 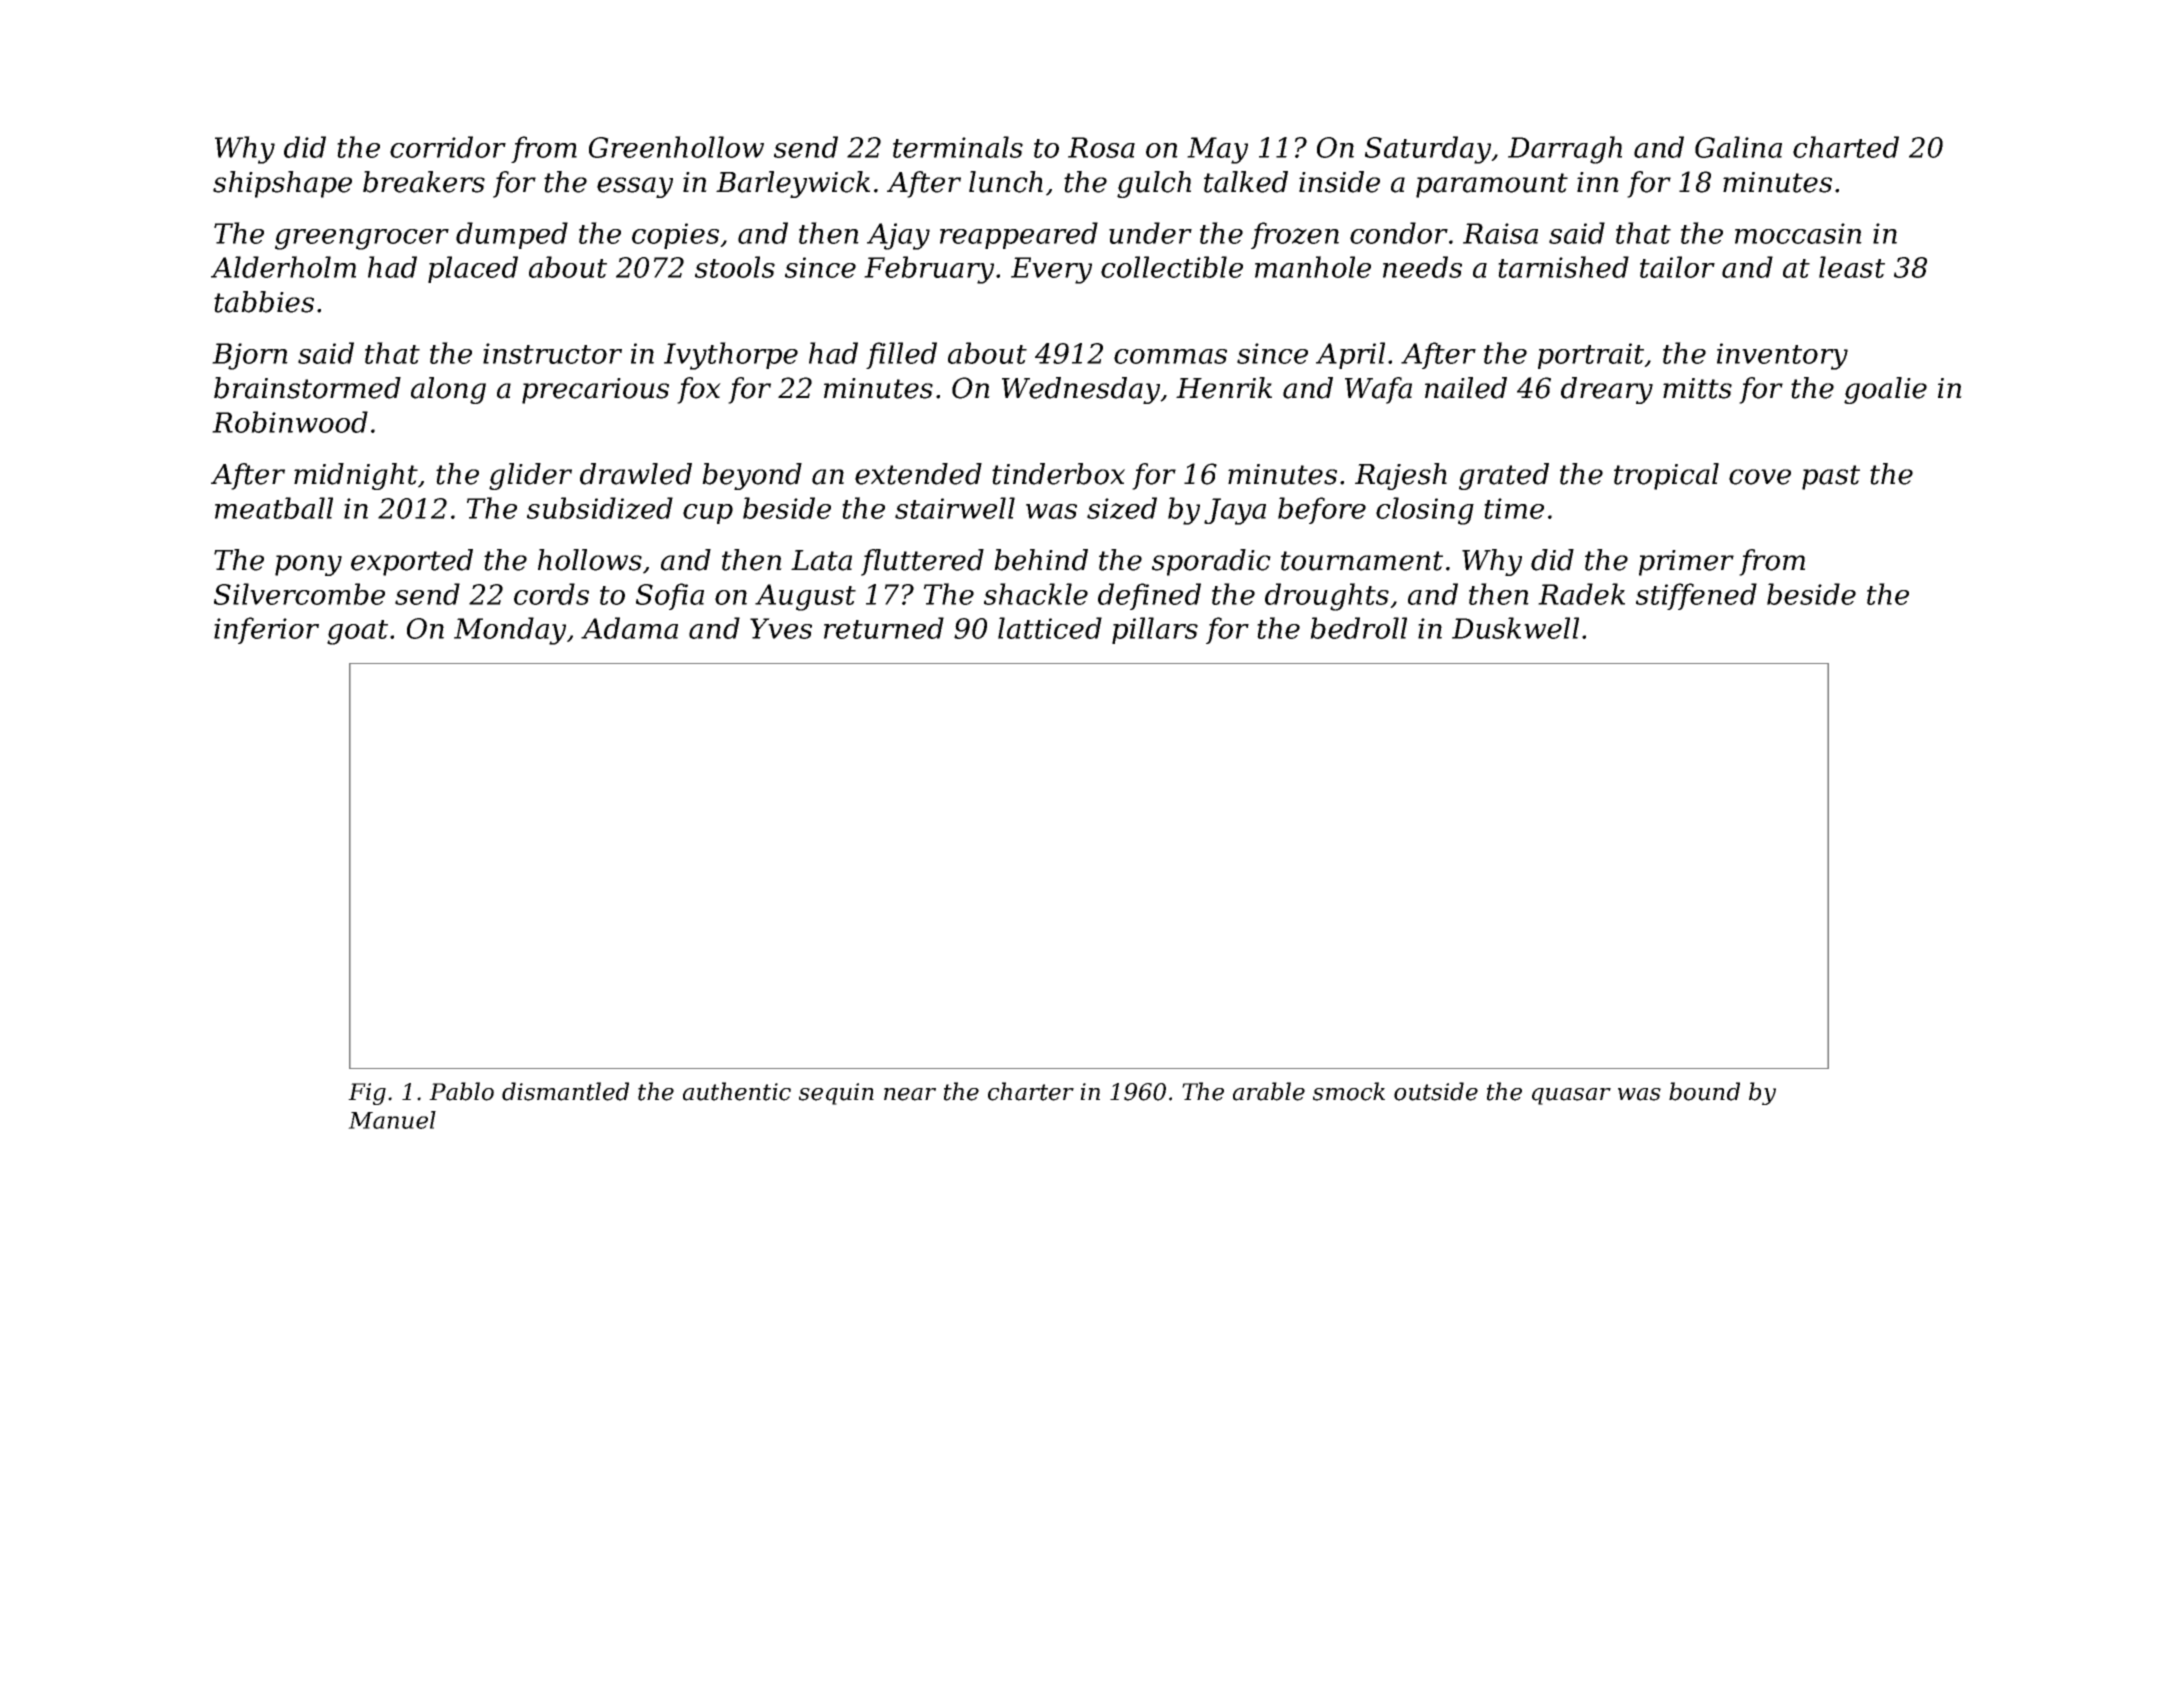 I want to click on Bjorn, so click(x=250, y=356).
